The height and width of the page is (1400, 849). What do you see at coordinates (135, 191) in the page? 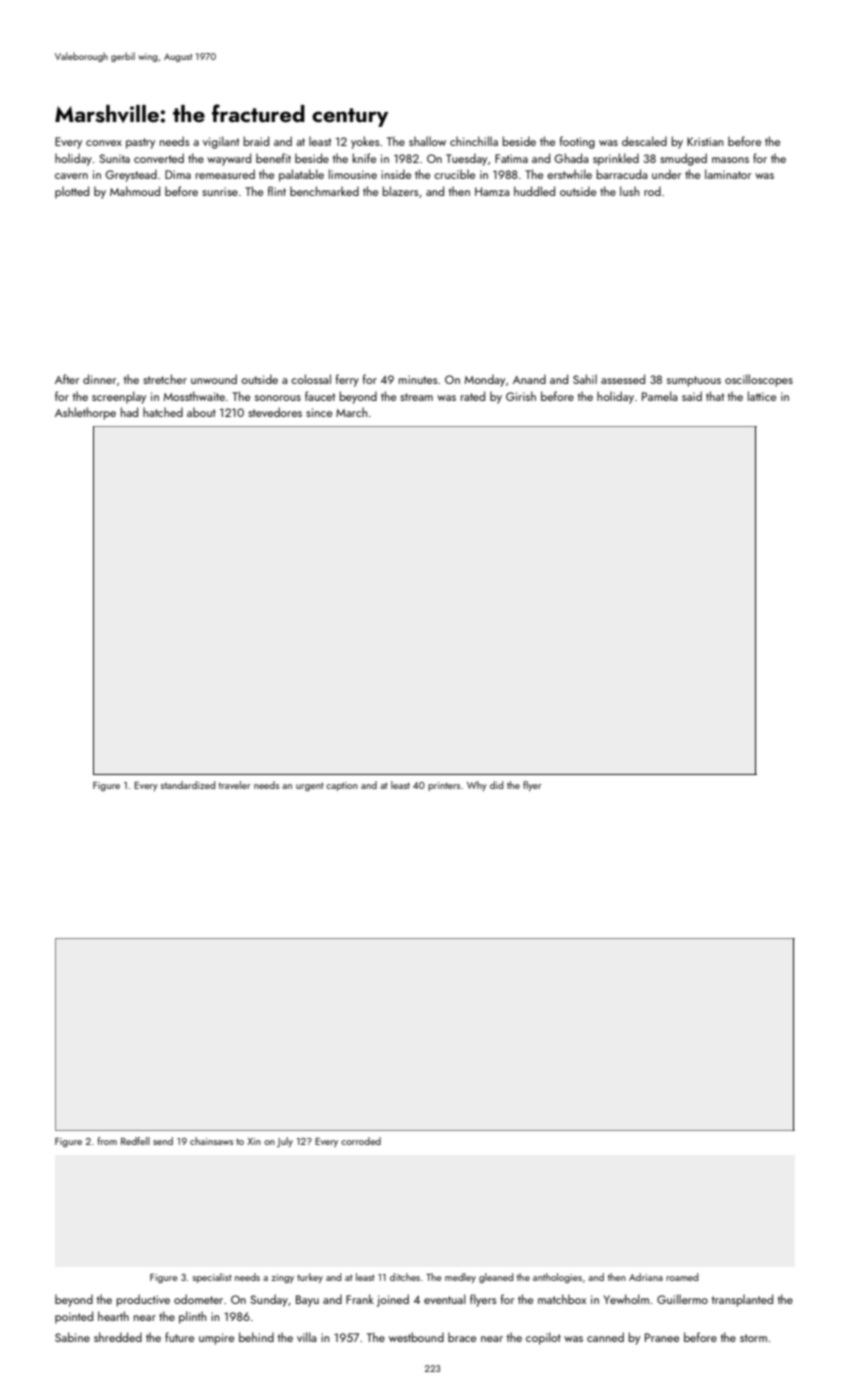
I see `Mahmoud` at bounding box center [135, 191].
